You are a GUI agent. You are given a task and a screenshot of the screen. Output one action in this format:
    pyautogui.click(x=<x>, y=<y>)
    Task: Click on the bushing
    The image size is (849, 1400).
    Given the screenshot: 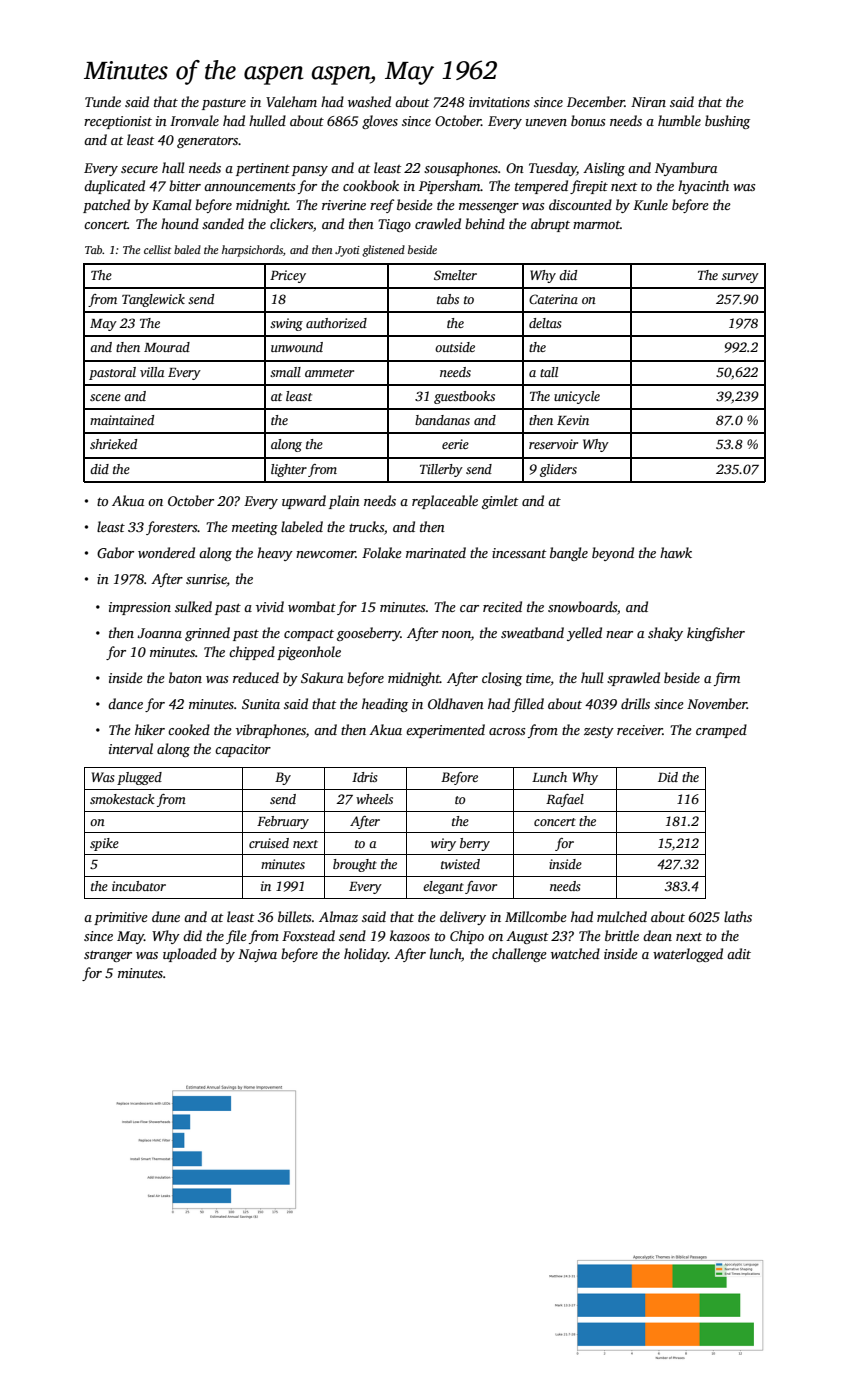 What is the action you would take?
    pyautogui.click(x=727, y=122)
